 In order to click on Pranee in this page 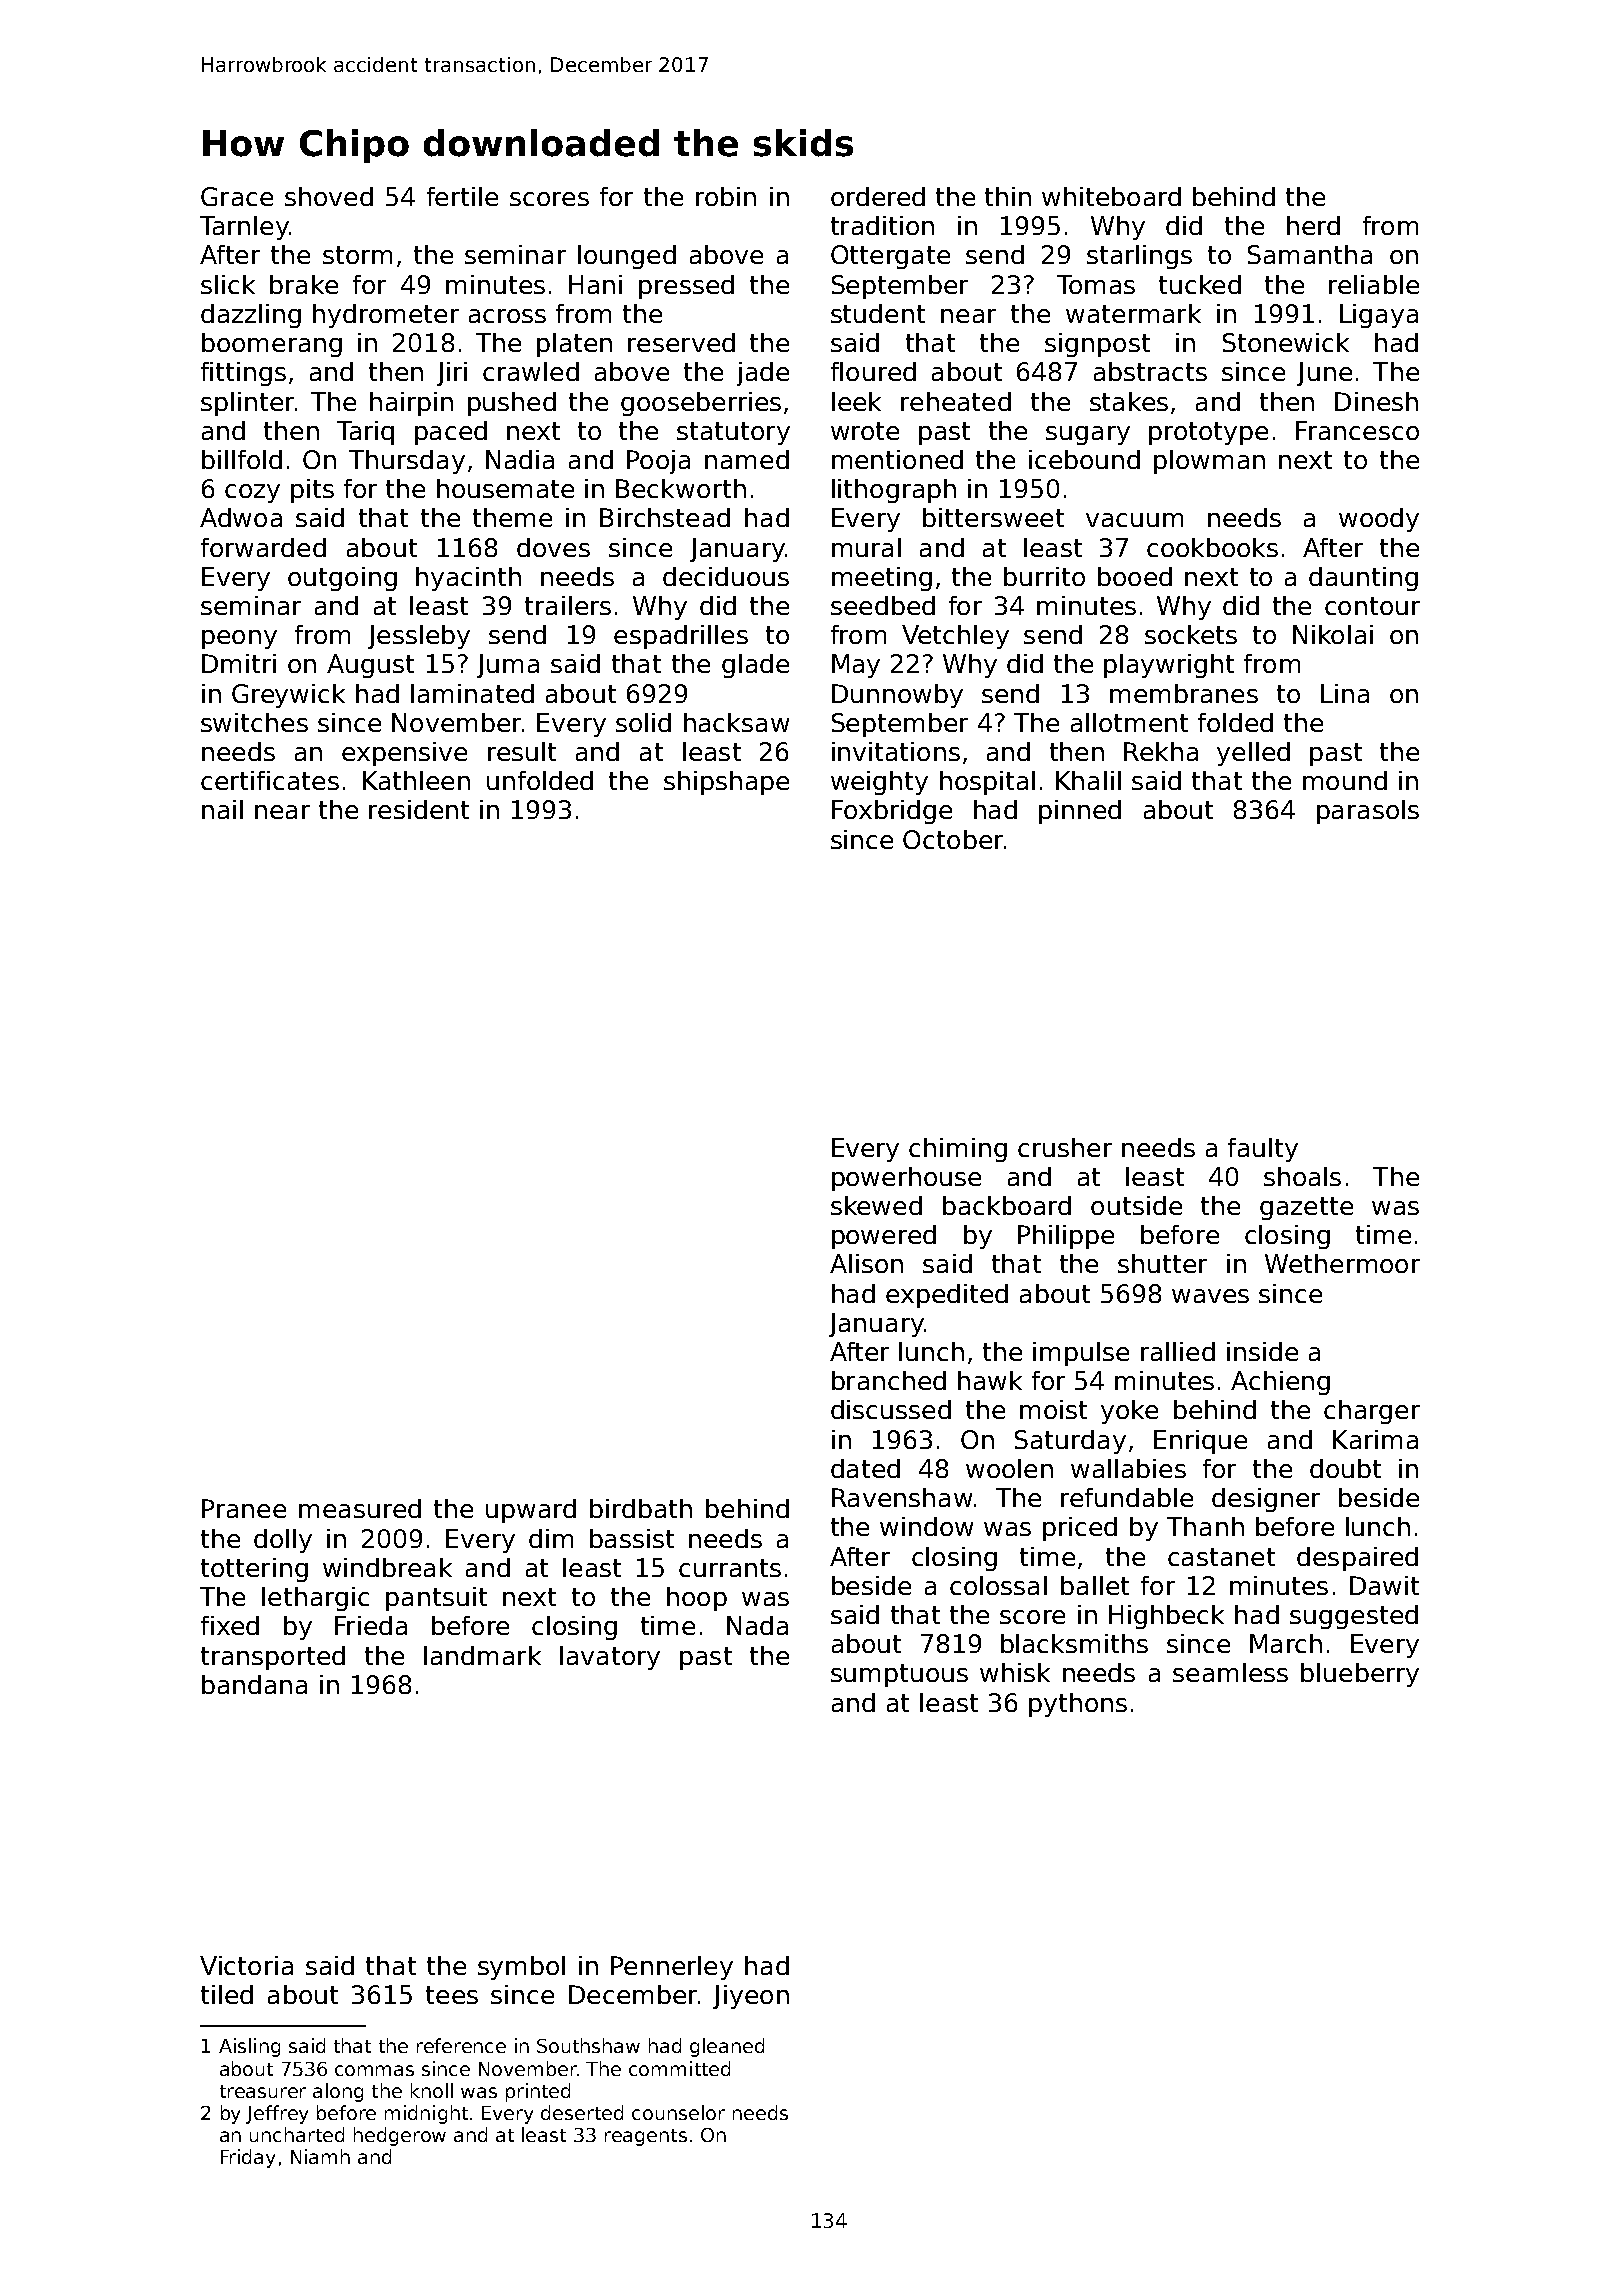, I will do `click(244, 1508)`.
